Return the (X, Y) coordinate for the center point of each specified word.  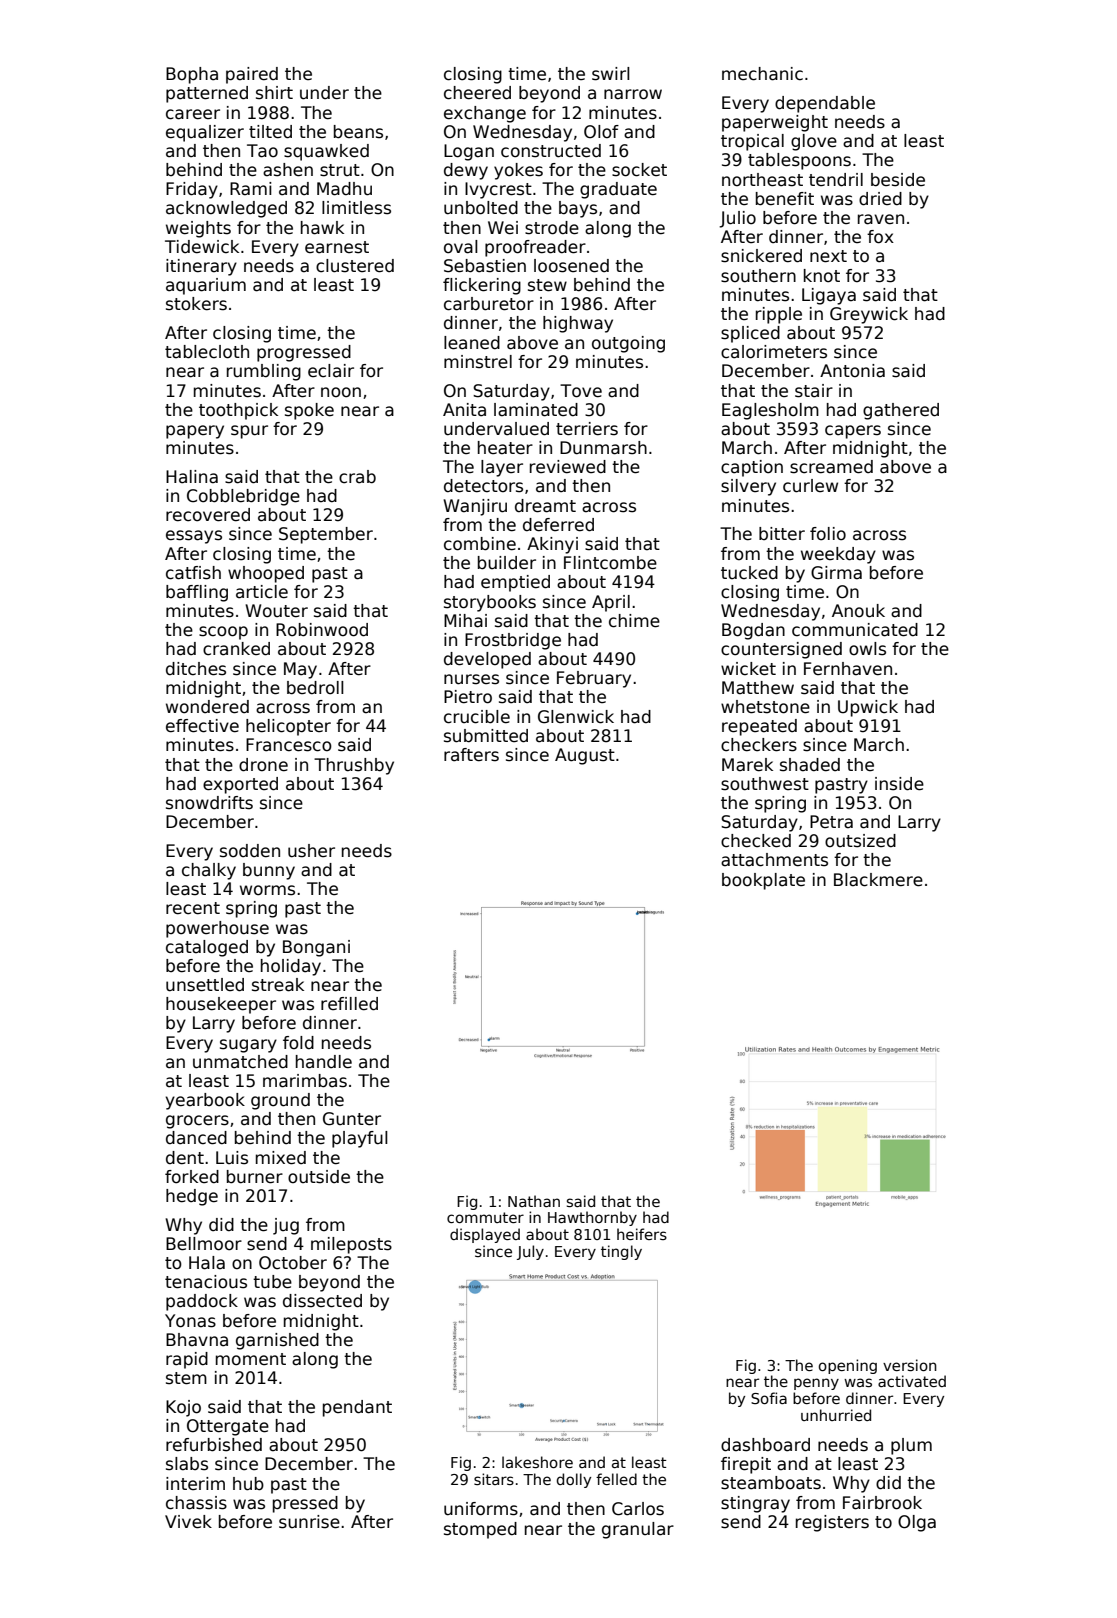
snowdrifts (209, 803)
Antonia (852, 371)
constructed (551, 151)
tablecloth (207, 352)
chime (634, 621)
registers (832, 1523)
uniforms (481, 1509)
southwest (765, 784)
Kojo (183, 1408)
